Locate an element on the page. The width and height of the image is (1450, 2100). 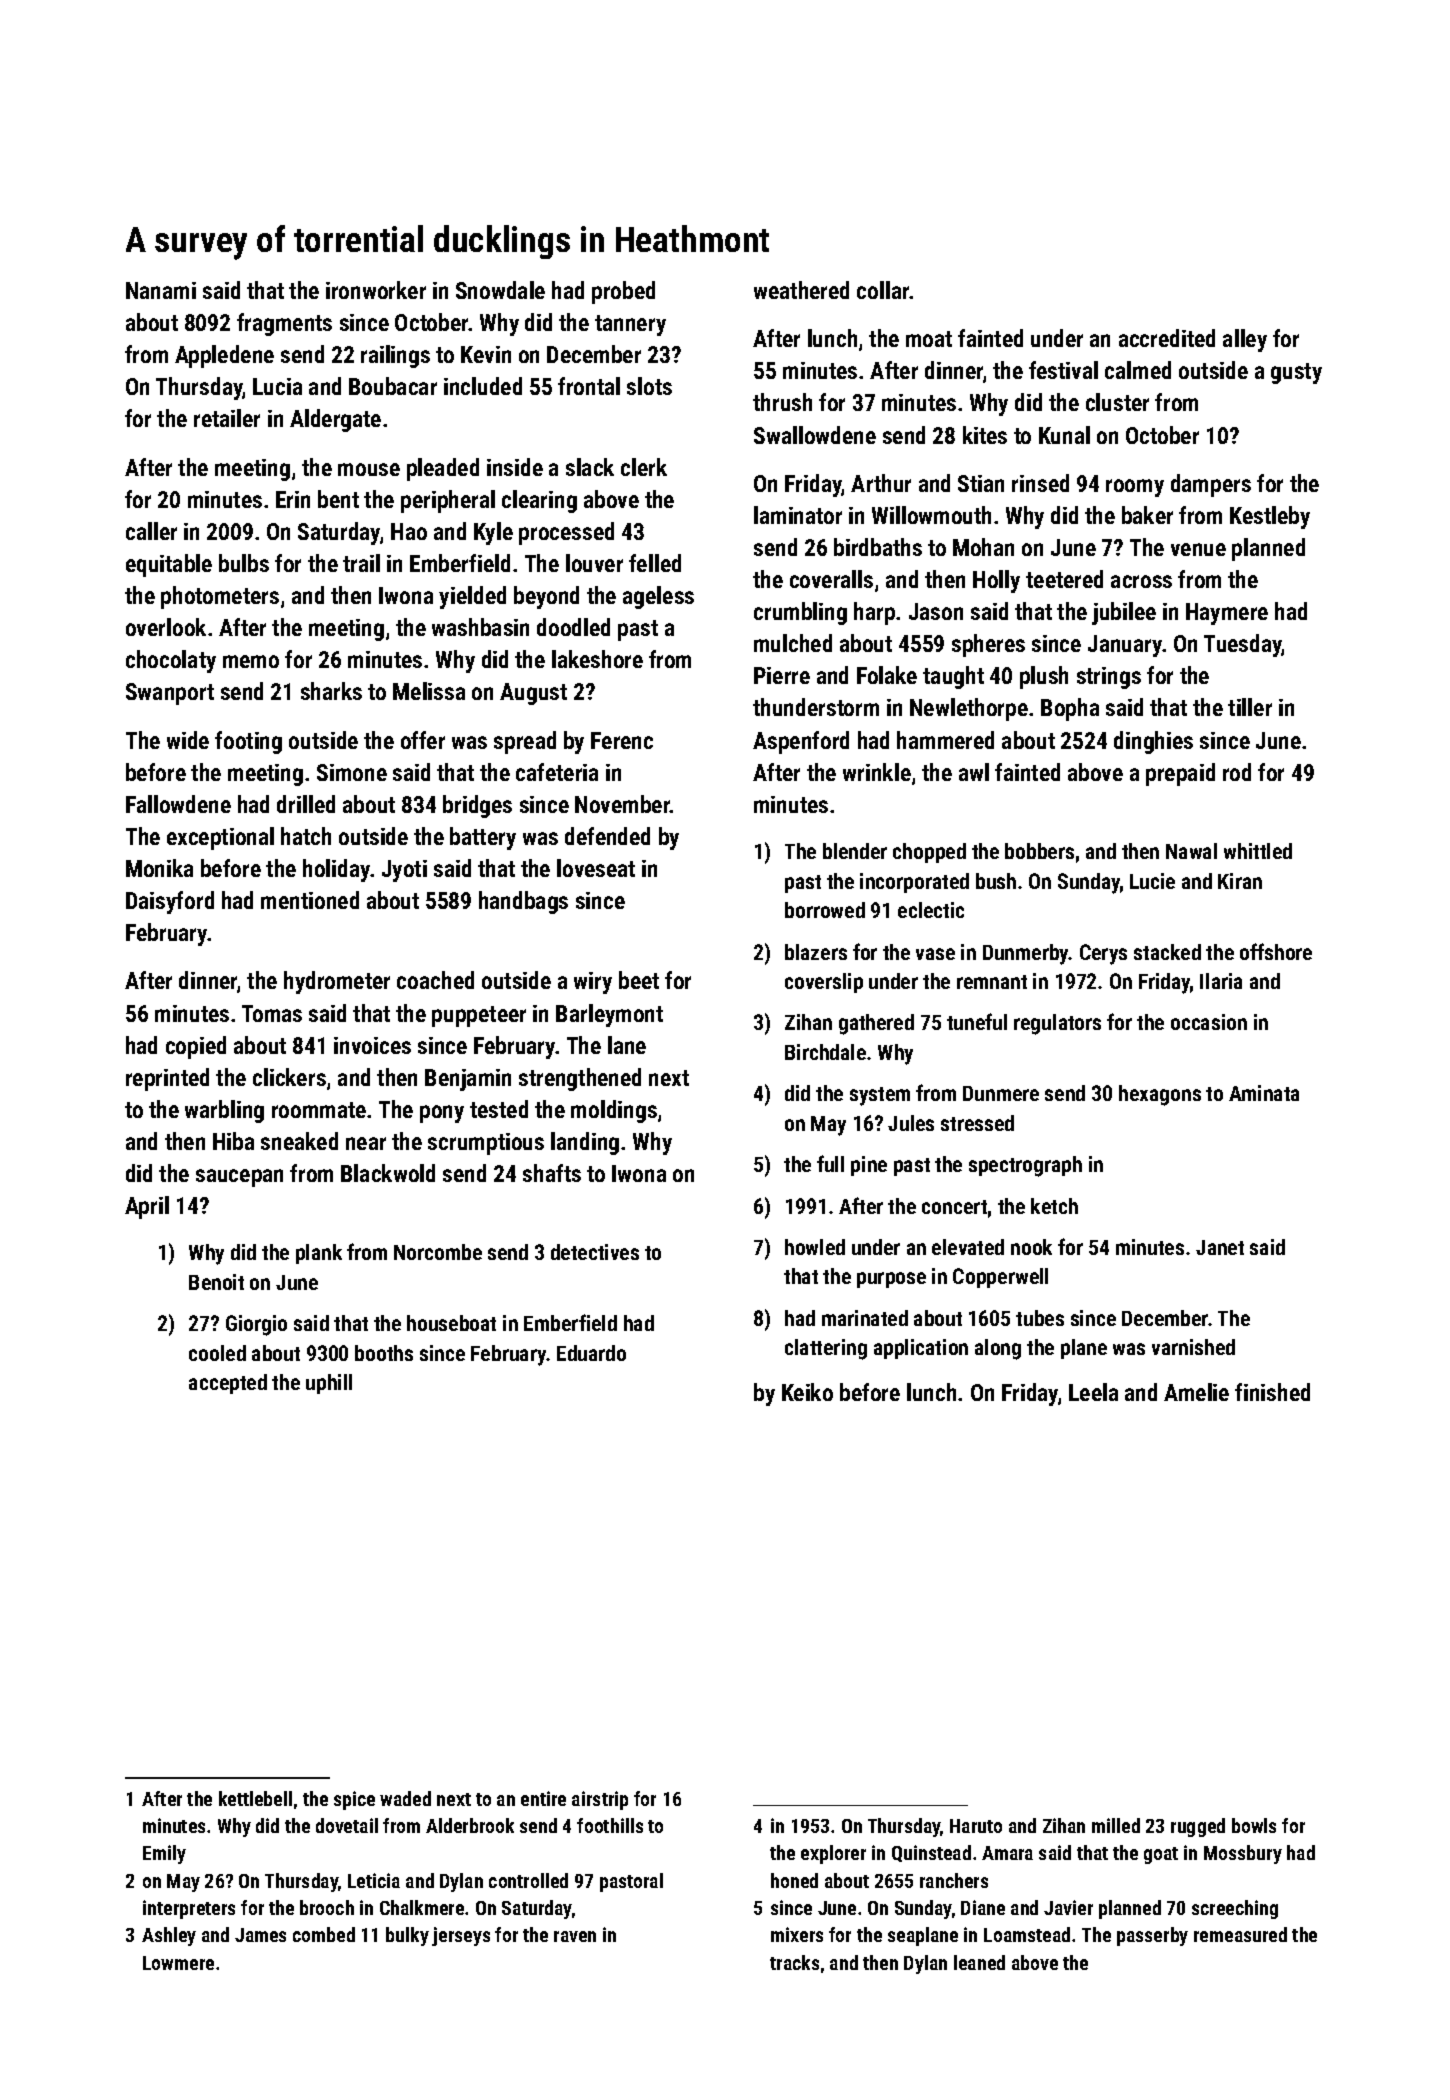
Keiko is located at coordinates (807, 1392).
